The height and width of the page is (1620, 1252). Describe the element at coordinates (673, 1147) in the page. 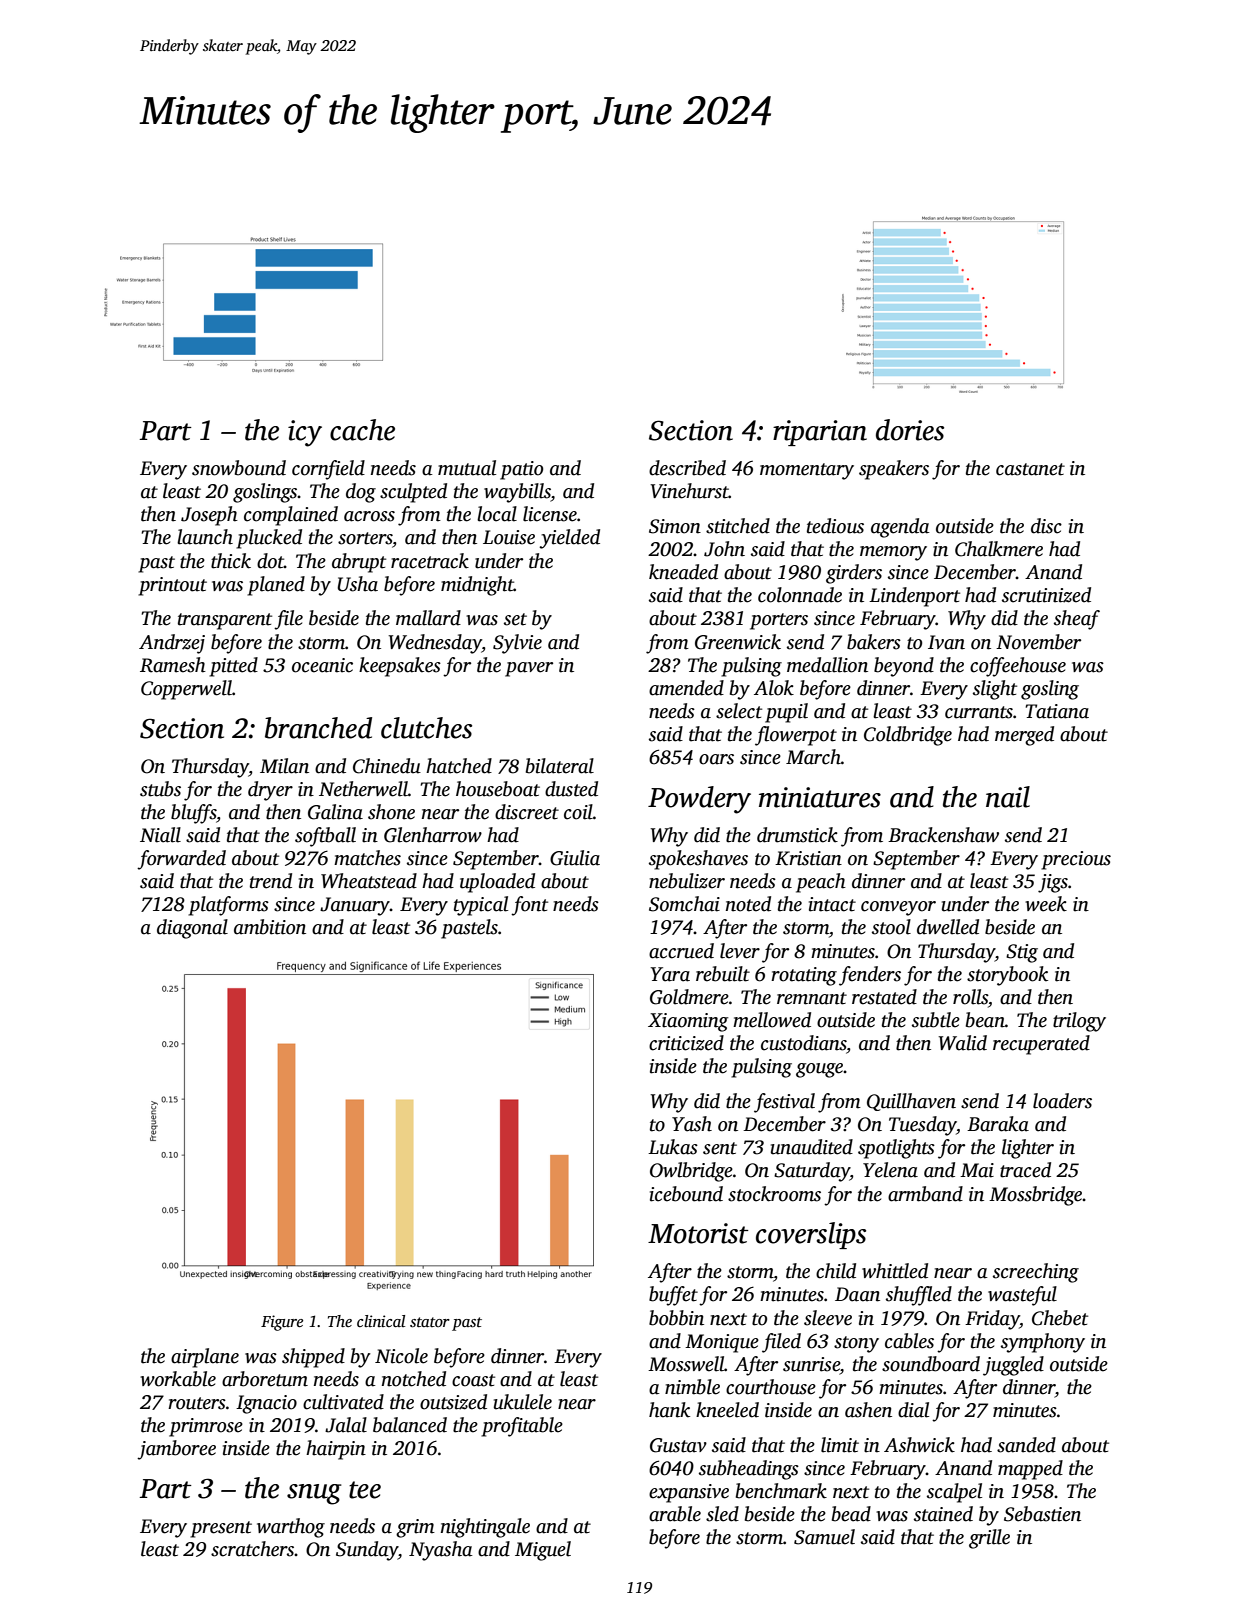

I see `Lukas` at that location.
